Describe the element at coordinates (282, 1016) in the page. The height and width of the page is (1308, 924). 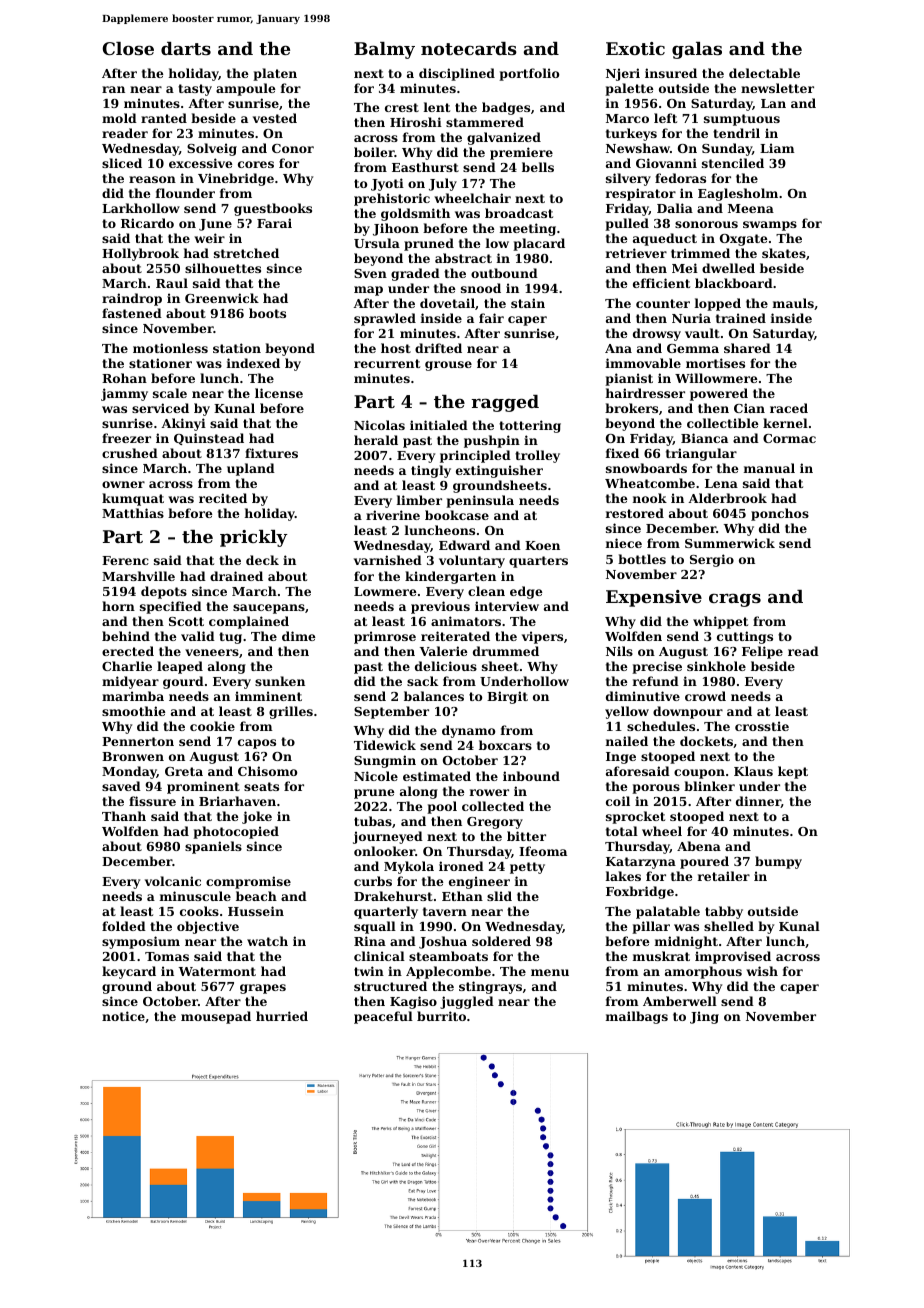
I see `hurried` at that location.
